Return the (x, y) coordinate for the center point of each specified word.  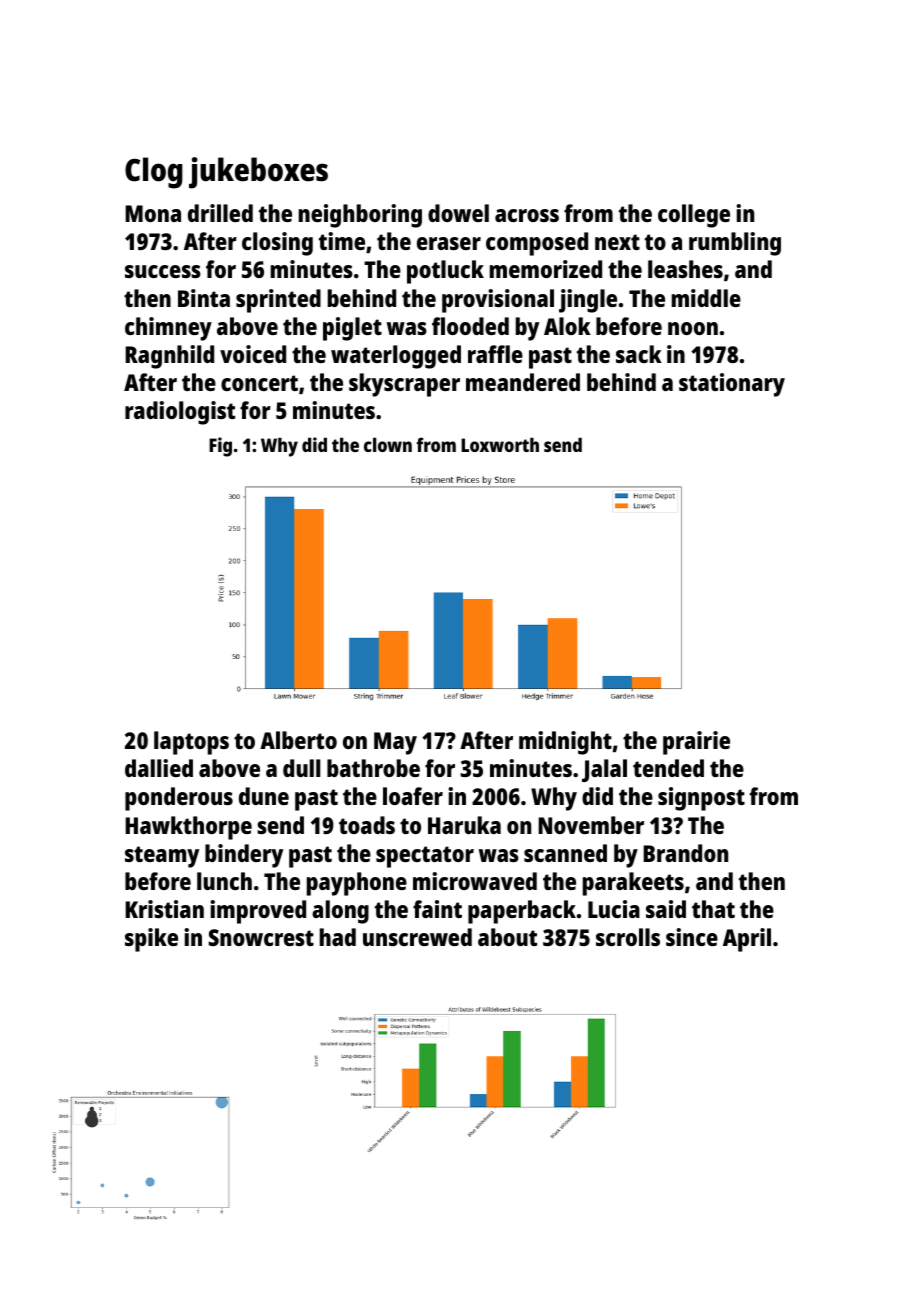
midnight (565, 743)
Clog (154, 173)
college (694, 216)
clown (388, 445)
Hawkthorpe (188, 828)
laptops (191, 743)
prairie (696, 743)
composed (537, 244)
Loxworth (500, 445)
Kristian (164, 909)
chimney (168, 329)
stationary (732, 385)
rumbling (735, 244)
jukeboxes (258, 173)
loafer (413, 796)
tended (668, 768)
